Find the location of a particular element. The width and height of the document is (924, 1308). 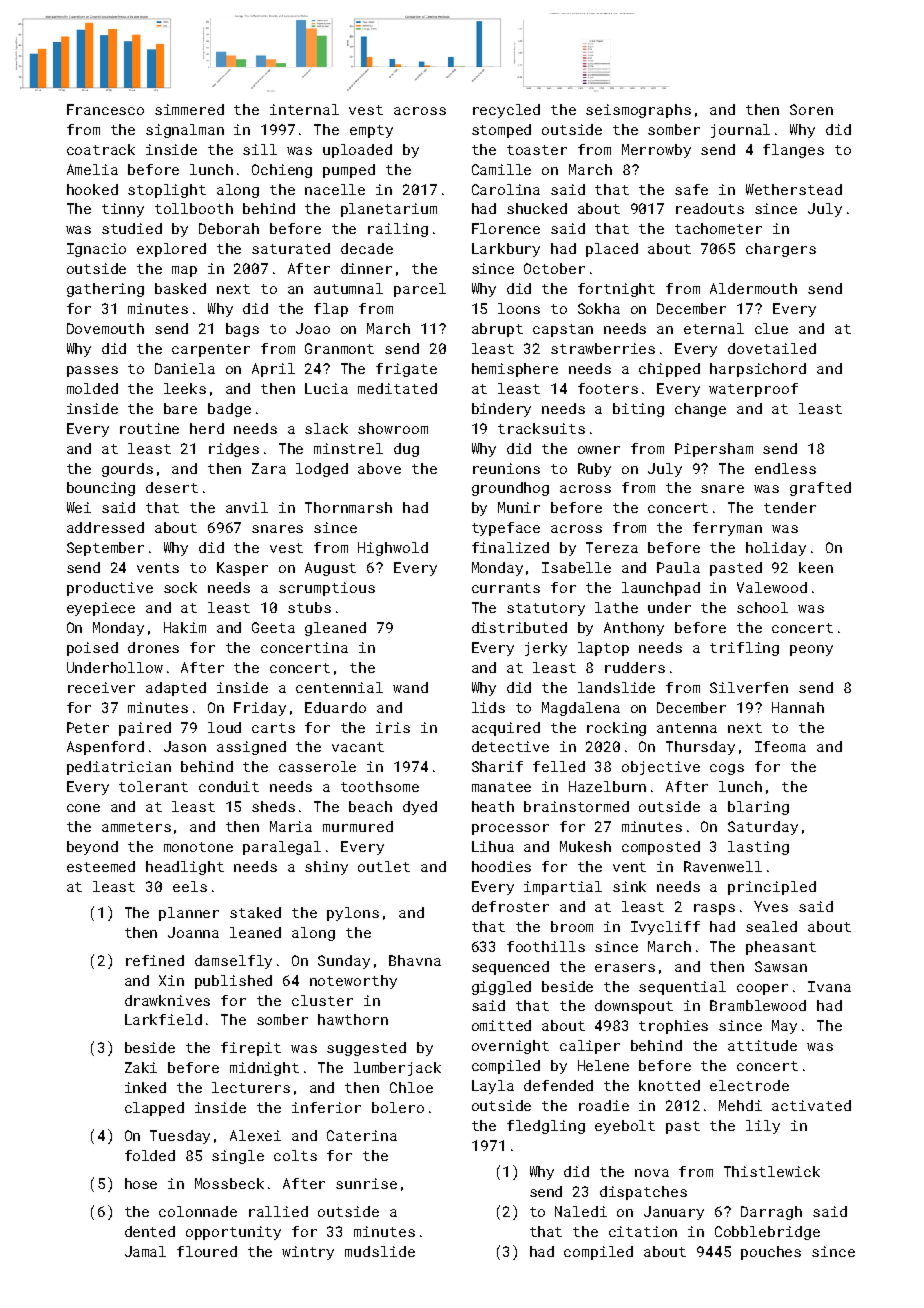

rallied is located at coordinates (278, 1211).
